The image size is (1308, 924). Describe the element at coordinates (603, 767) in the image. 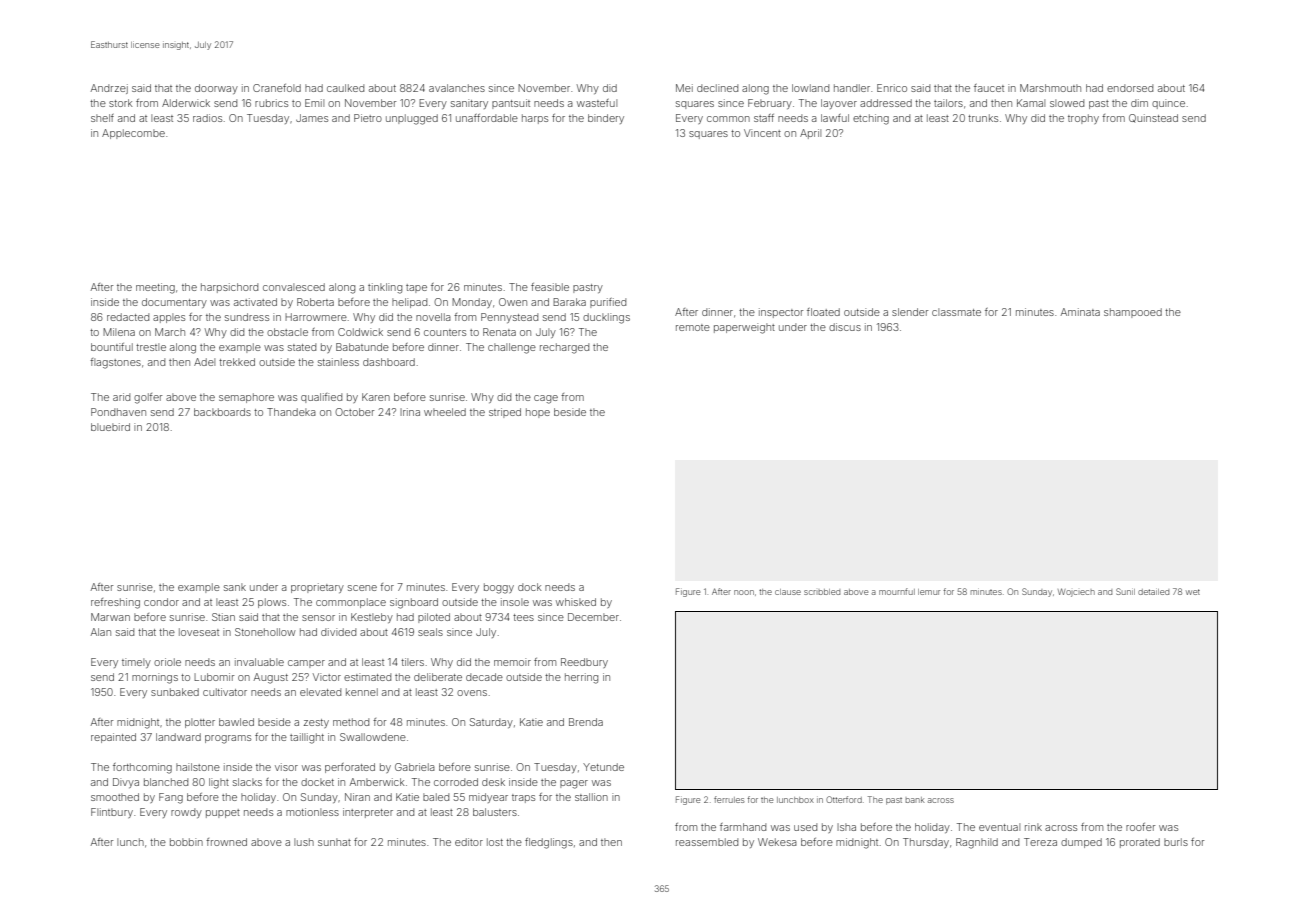

I see `Yetunde` at that location.
